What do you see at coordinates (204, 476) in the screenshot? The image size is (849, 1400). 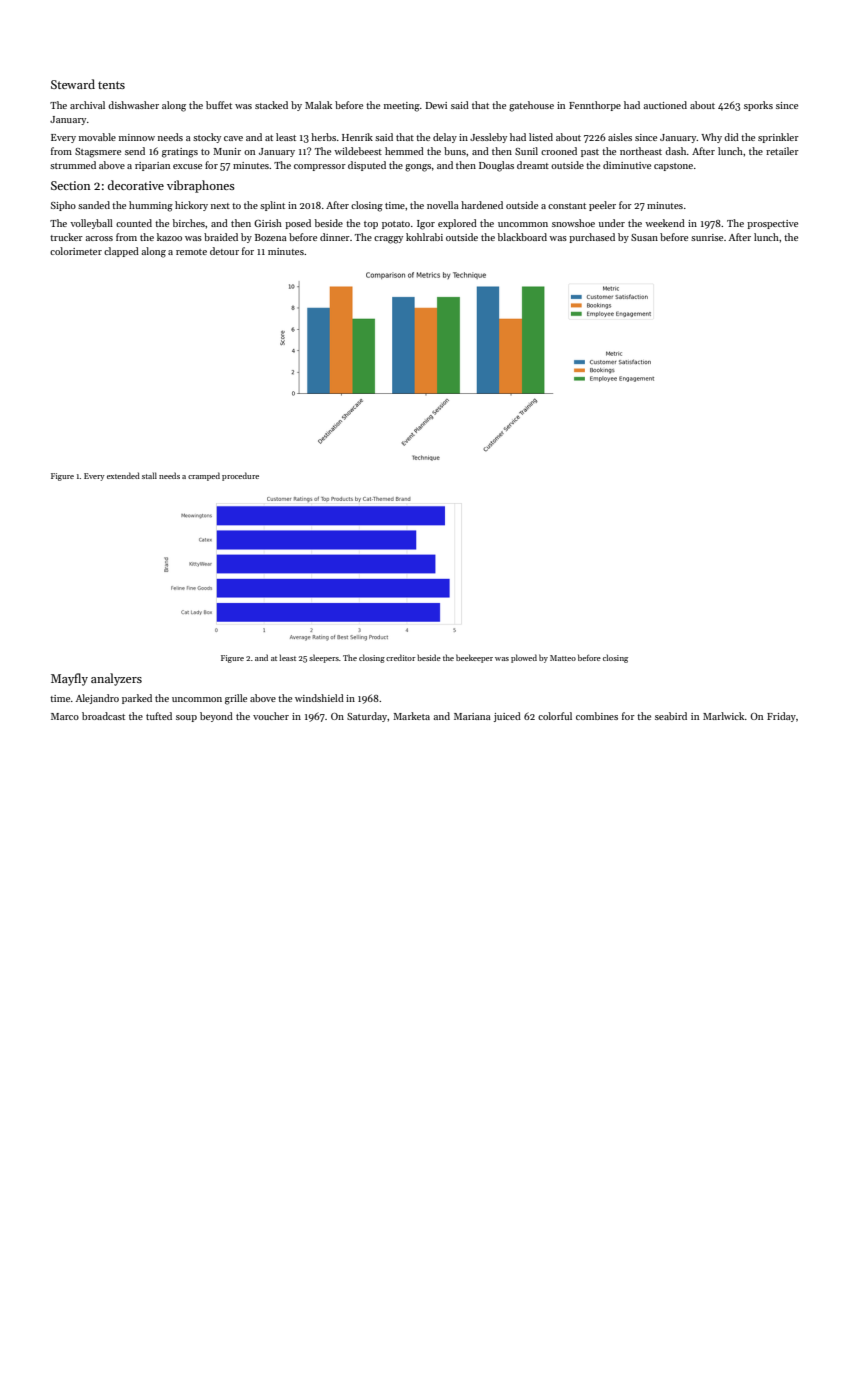 I see `cramped` at bounding box center [204, 476].
